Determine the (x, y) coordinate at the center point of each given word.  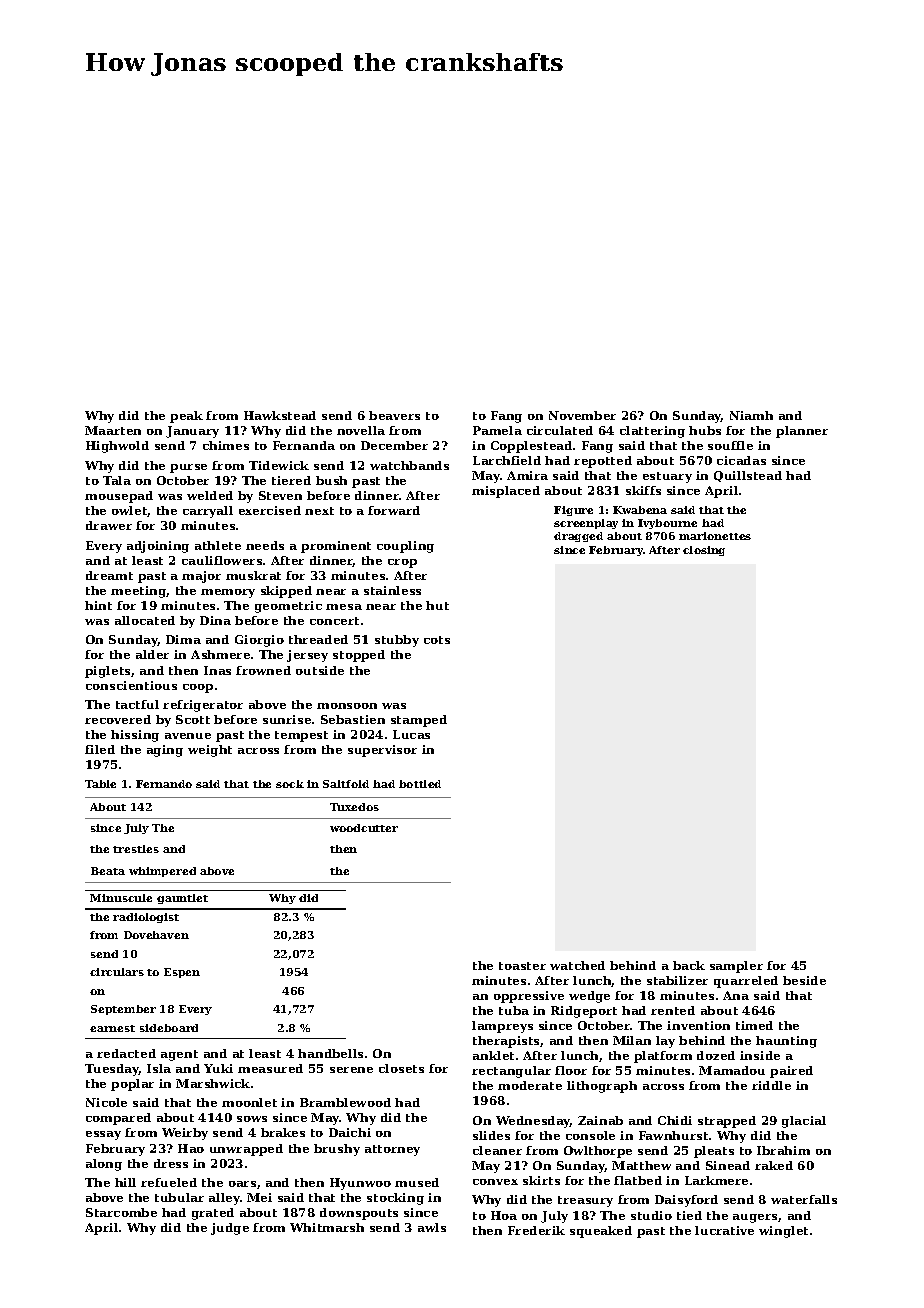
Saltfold (346, 784)
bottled (420, 784)
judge (230, 1229)
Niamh (751, 415)
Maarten (113, 430)
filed (100, 749)
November (582, 415)
